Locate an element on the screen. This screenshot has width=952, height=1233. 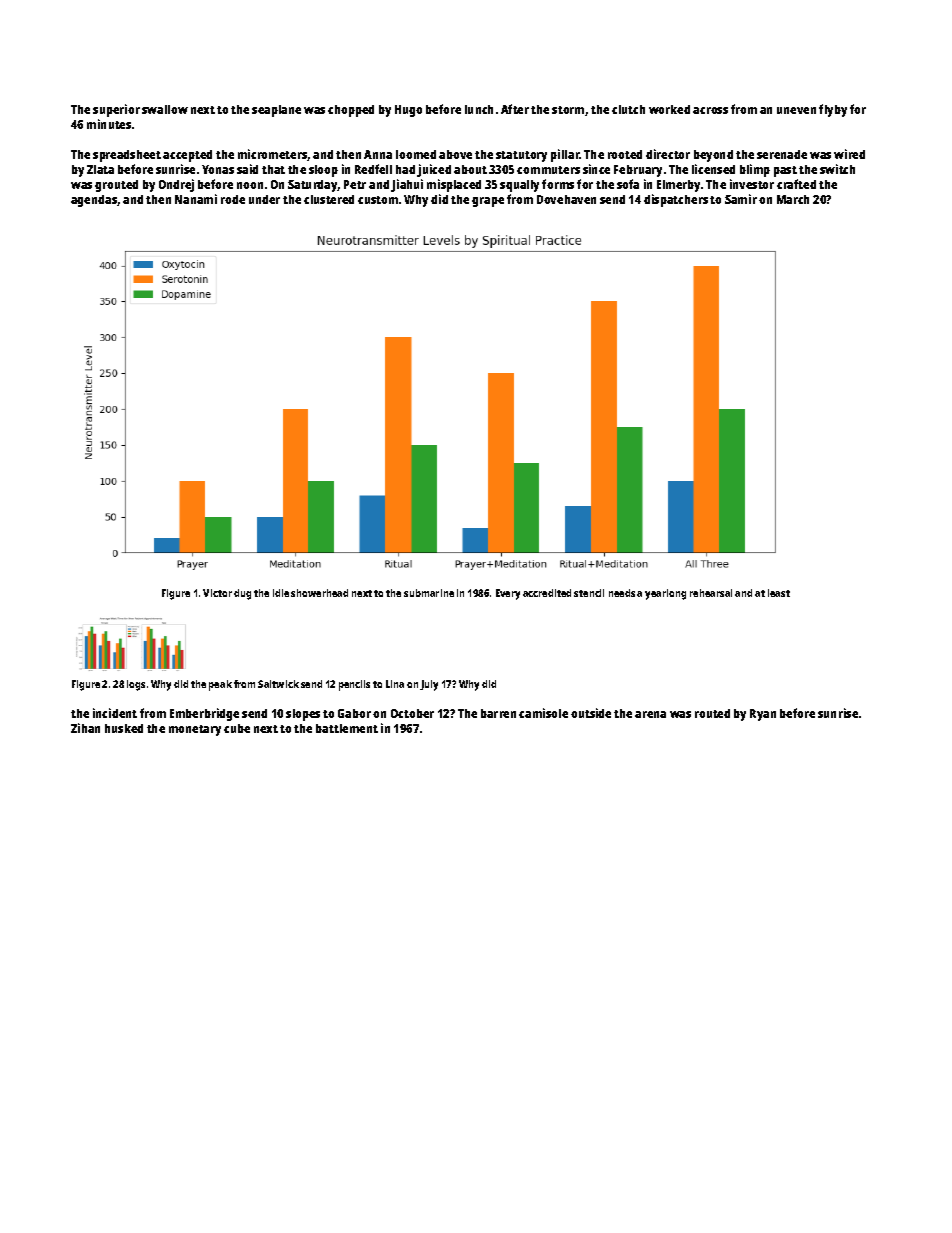
incident is located at coordinates (115, 713).
